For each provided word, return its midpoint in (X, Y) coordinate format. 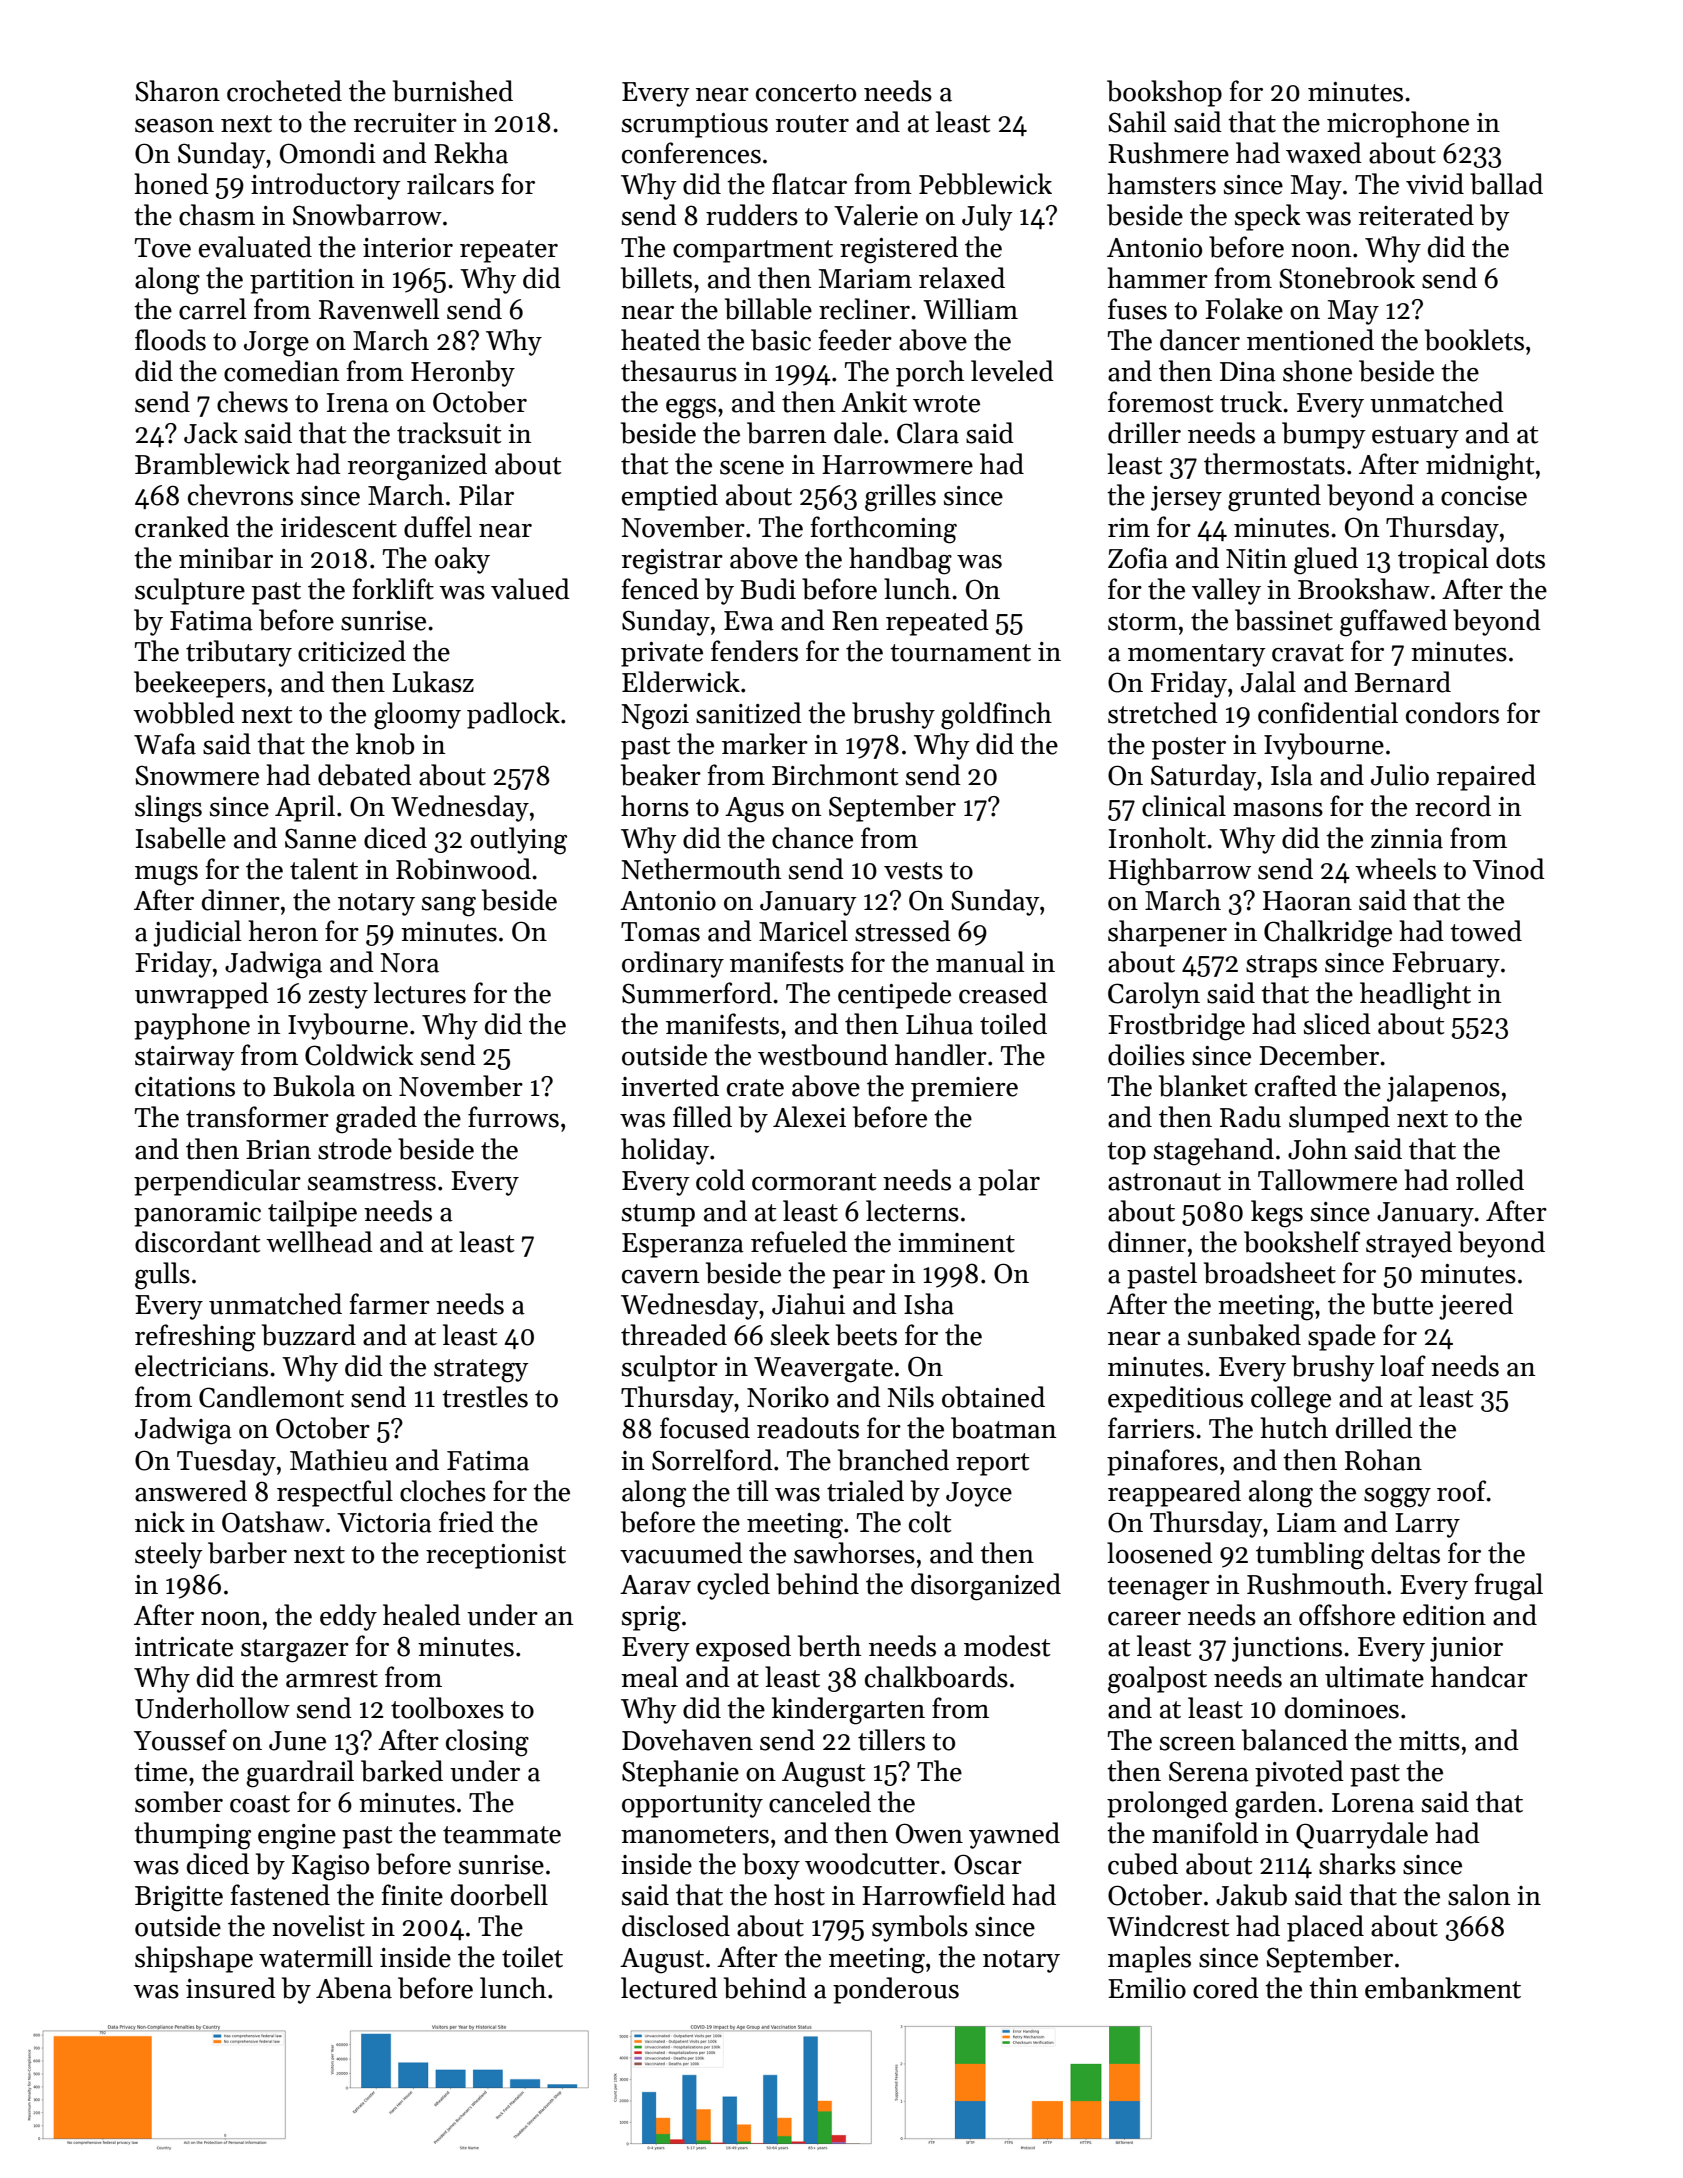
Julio (1400, 775)
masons (1278, 810)
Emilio (1147, 1988)
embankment (1443, 1988)
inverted (670, 1086)
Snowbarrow (367, 215)
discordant (197, 1242)
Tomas (660, 932)
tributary (239, 653)
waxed (1324, 153)
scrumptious (695, 125)
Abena (354, 1988)
